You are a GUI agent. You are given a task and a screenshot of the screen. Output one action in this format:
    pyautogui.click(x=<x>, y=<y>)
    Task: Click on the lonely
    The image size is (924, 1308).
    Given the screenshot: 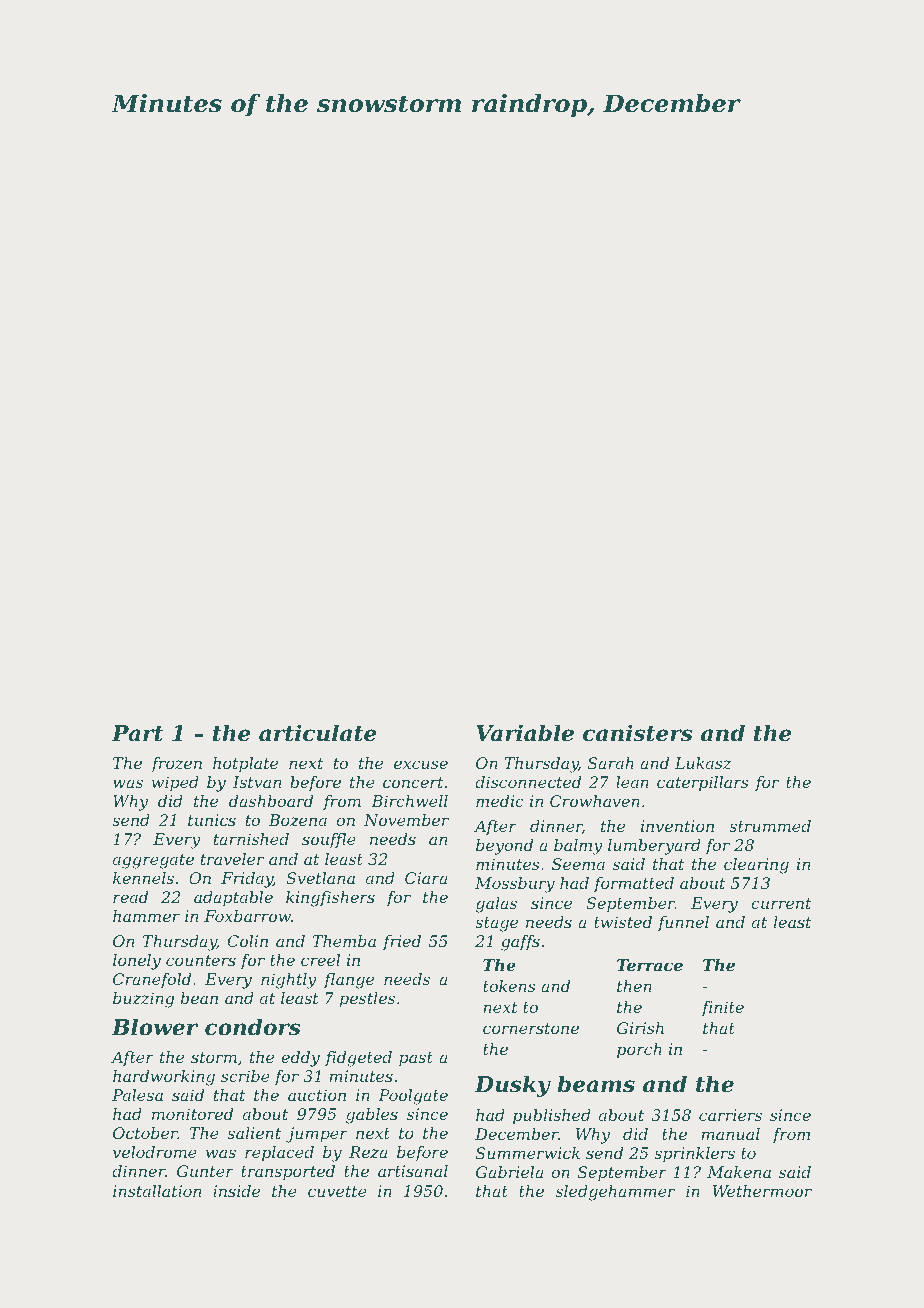 What is the action you would take?
    pyautogui.click(x=137, y=962)
